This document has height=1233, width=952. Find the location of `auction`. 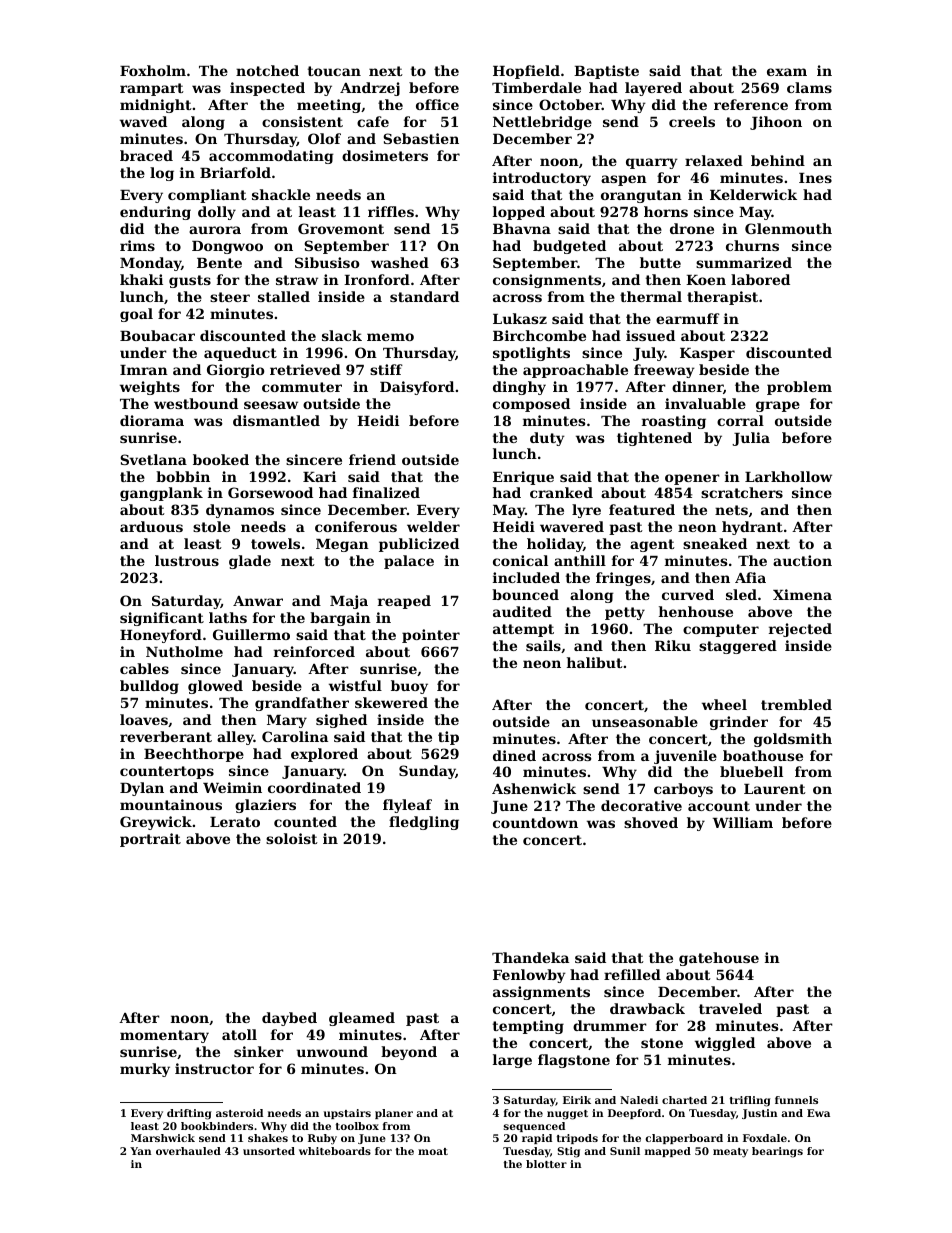

auction is located at coordinates (802, 560).
